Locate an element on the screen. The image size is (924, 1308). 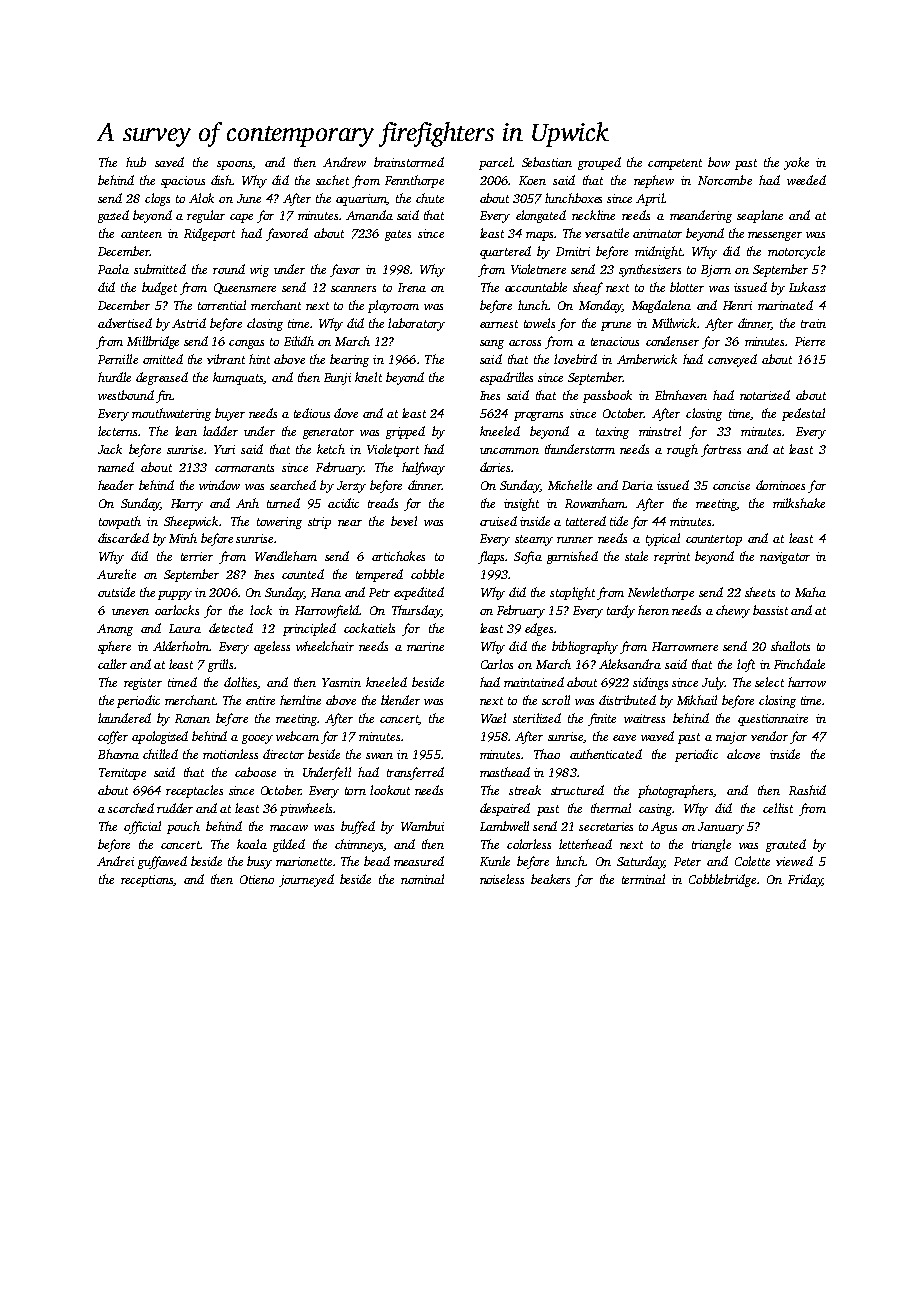
sheets is located at coordinates (760, 592).
